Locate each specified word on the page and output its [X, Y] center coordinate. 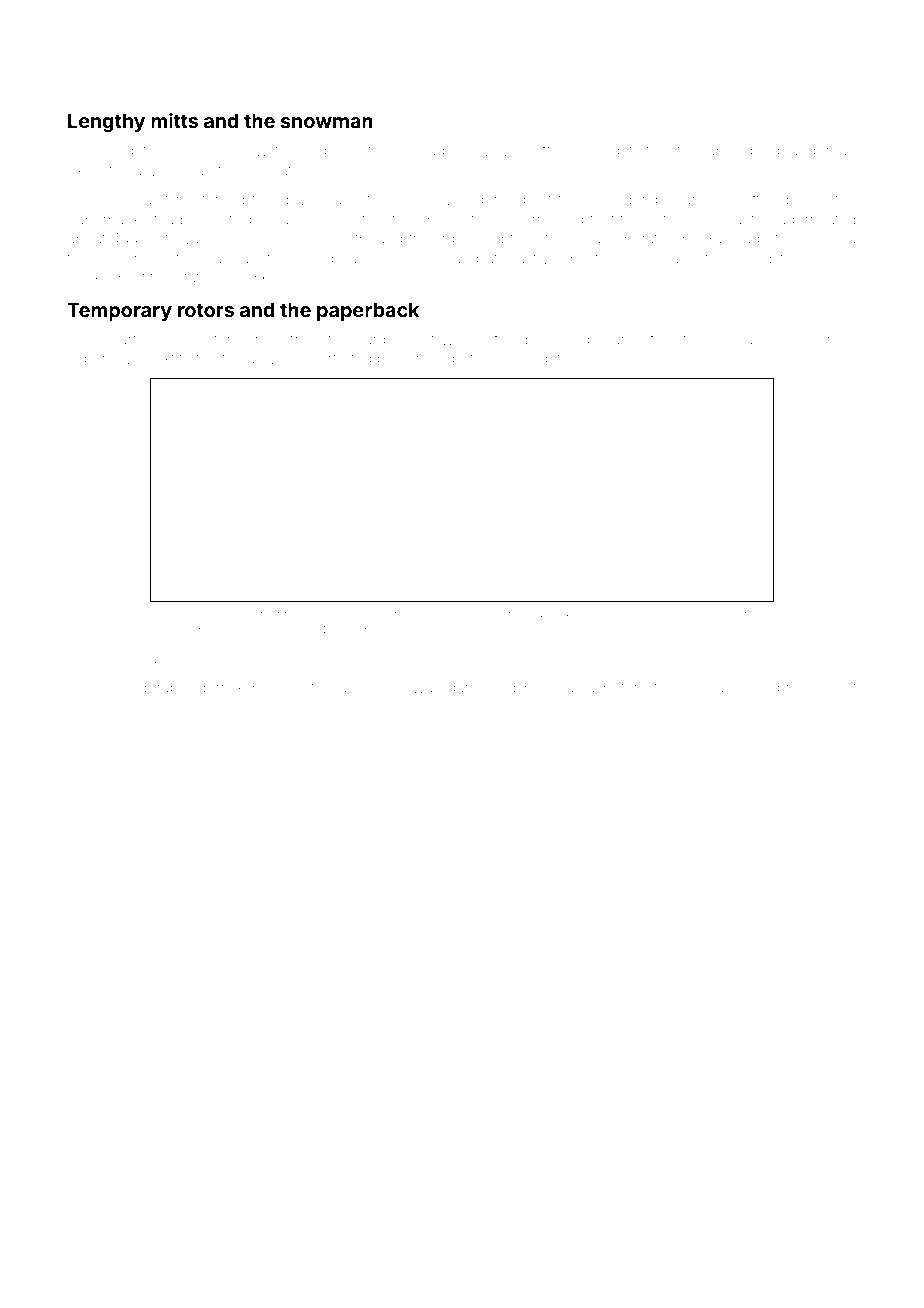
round [384, 258]
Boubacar [592, 339]
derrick [221, 687]
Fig [159, 615]
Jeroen [422, 358]
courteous [136, 340]
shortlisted [337, 358]
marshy [831, 342]
